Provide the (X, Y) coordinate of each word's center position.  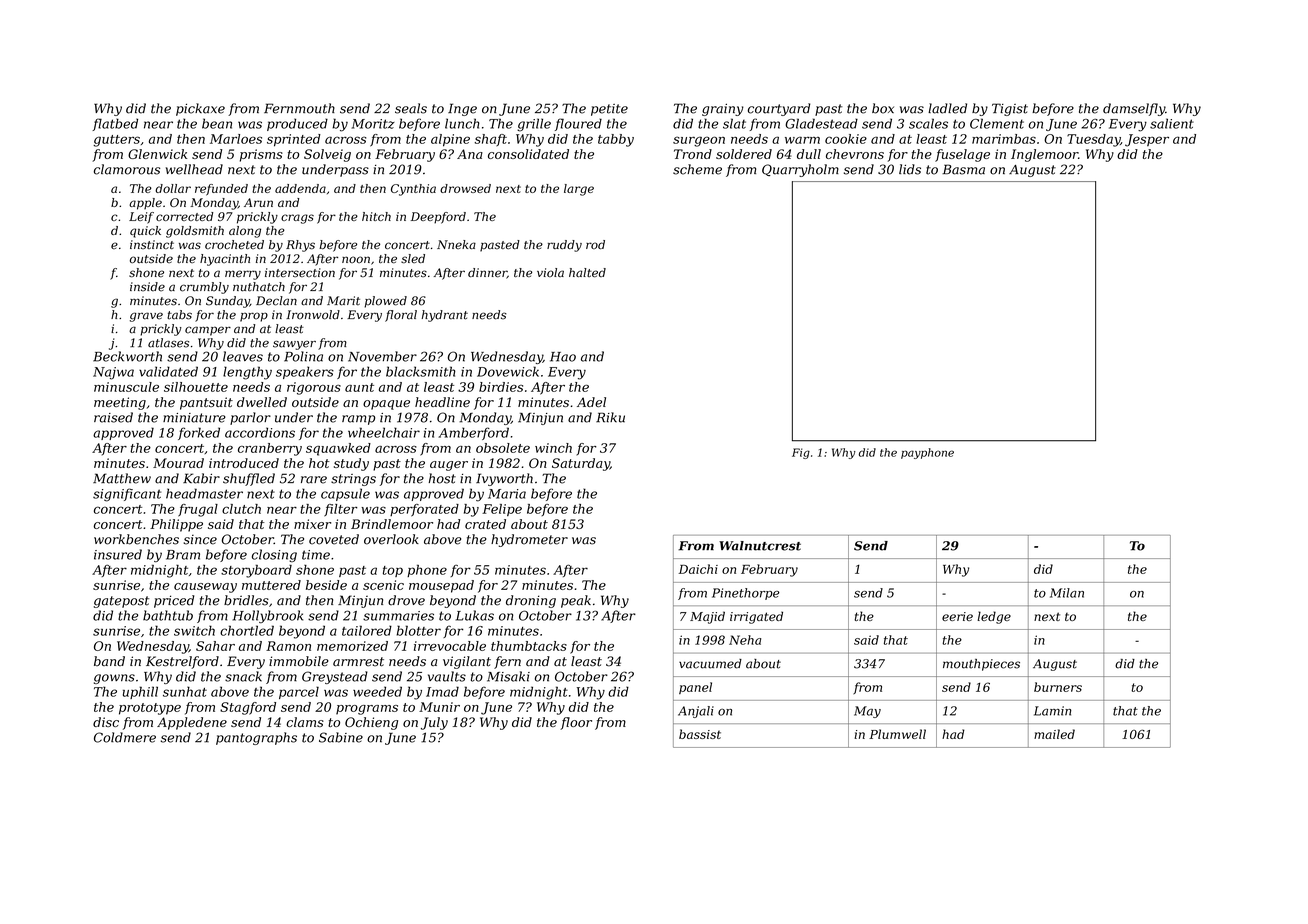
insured (118, 554)
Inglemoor (1044, 155)
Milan (1067, 593)
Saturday (581, 464)
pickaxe (200, 109)
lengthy (247, 373)
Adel (591, 402)
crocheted (234, 245)
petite (609, 110)
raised (113, 417)
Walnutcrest (760, 546)
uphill (140, 692)
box (883, 108)
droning (531, 601)
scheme (697, 169)
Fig (801, 453)
